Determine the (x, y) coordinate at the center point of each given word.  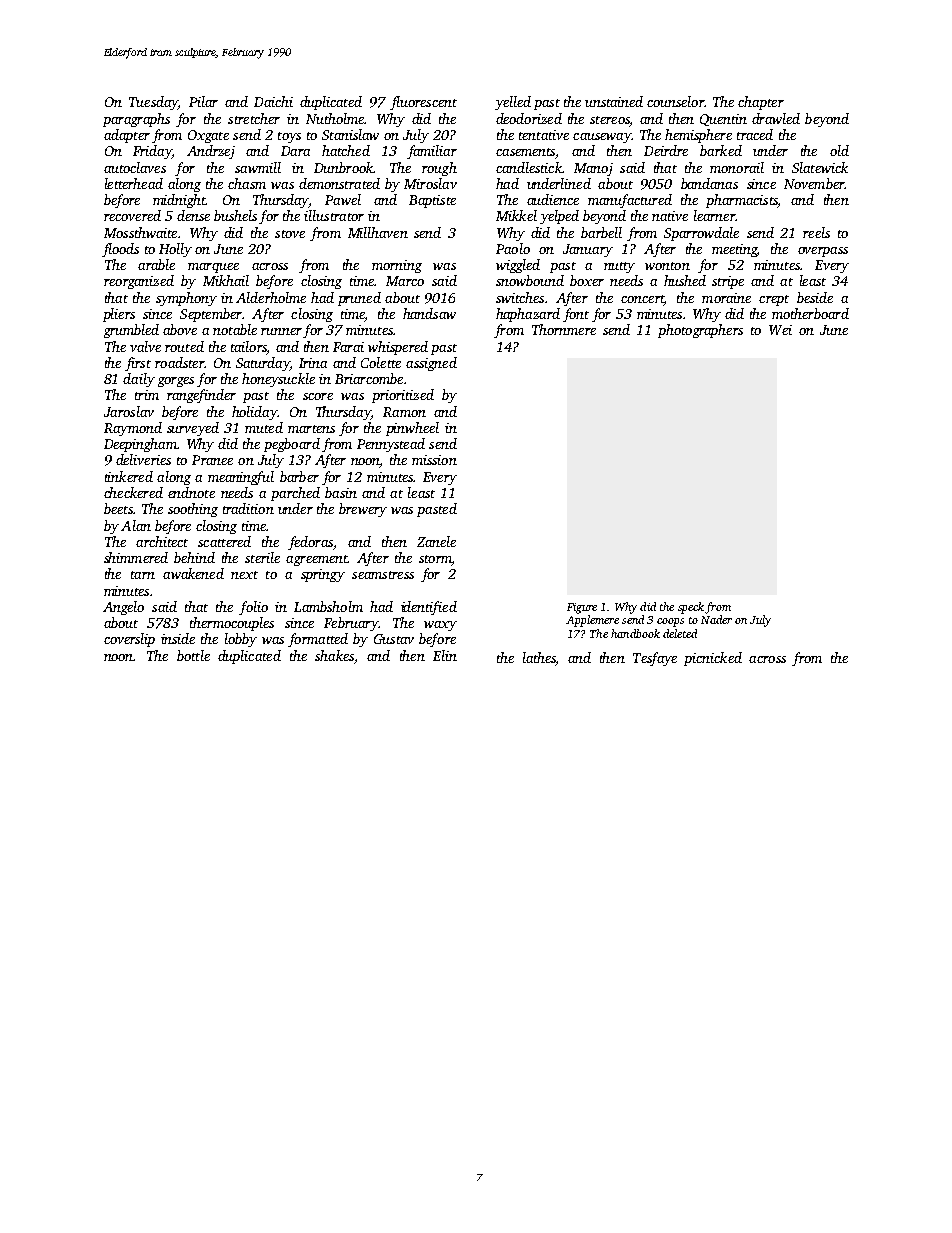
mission (434, 460)
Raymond (133, 429)
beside (815, 297)
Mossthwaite (140, 232)
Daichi (273, 101)
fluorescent (423, 103)
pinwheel (412, 429)
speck (691, 608)
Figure (582, 608)
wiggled (518, 266)
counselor (675, 101)
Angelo (123, 608)
